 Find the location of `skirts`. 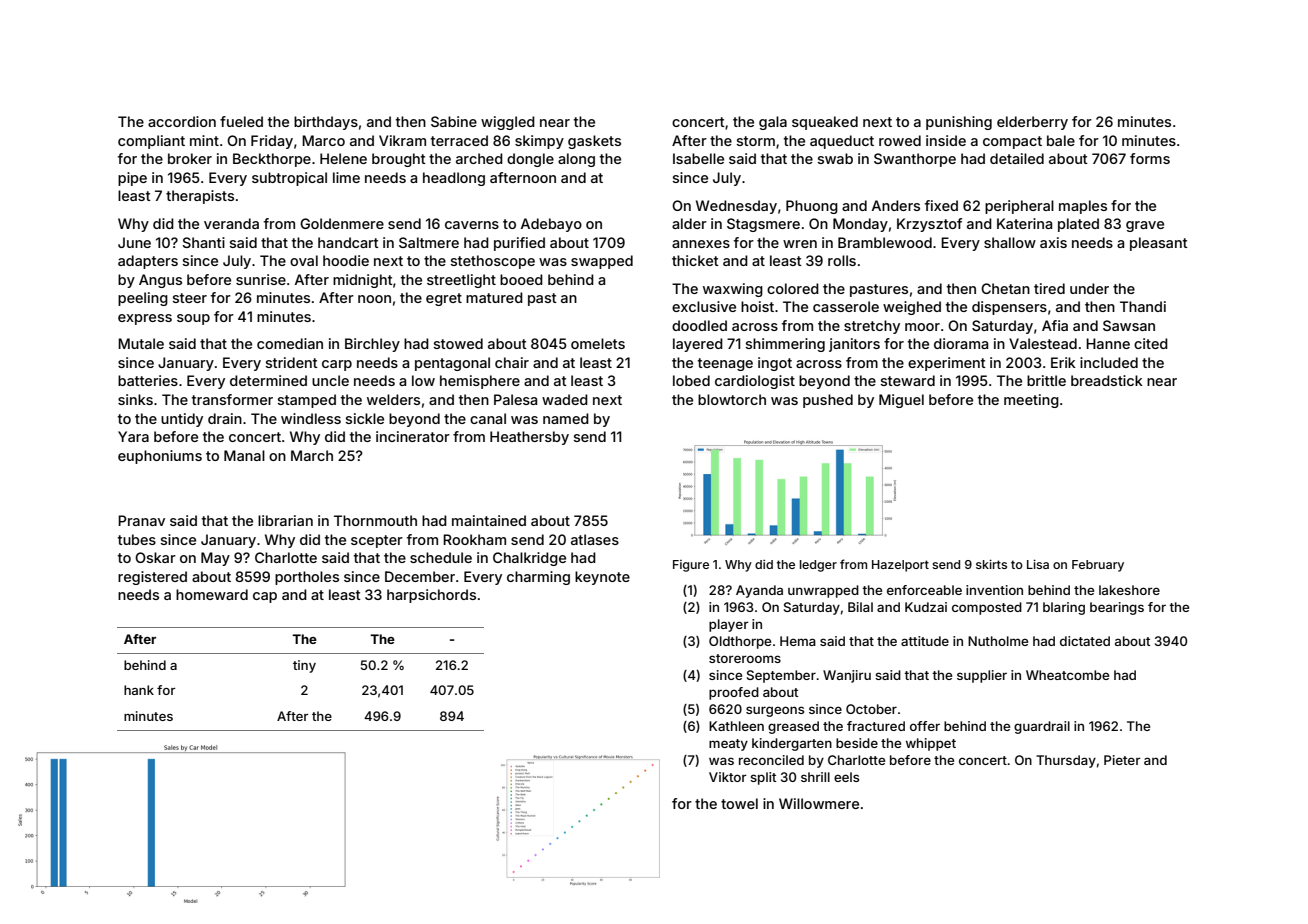

skirts is located at coordinates (991, 564).
